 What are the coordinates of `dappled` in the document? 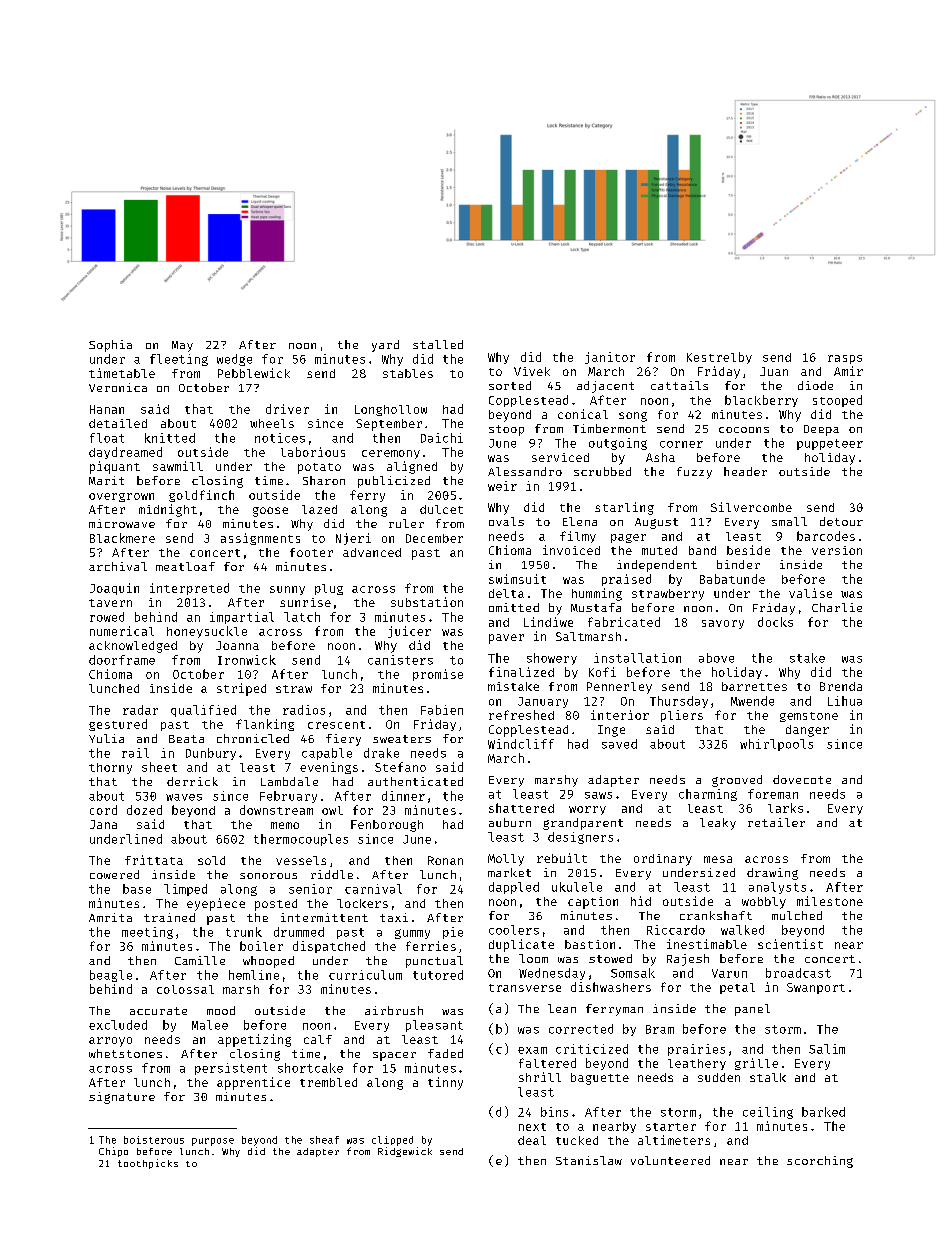 It's located at (514, 888).
